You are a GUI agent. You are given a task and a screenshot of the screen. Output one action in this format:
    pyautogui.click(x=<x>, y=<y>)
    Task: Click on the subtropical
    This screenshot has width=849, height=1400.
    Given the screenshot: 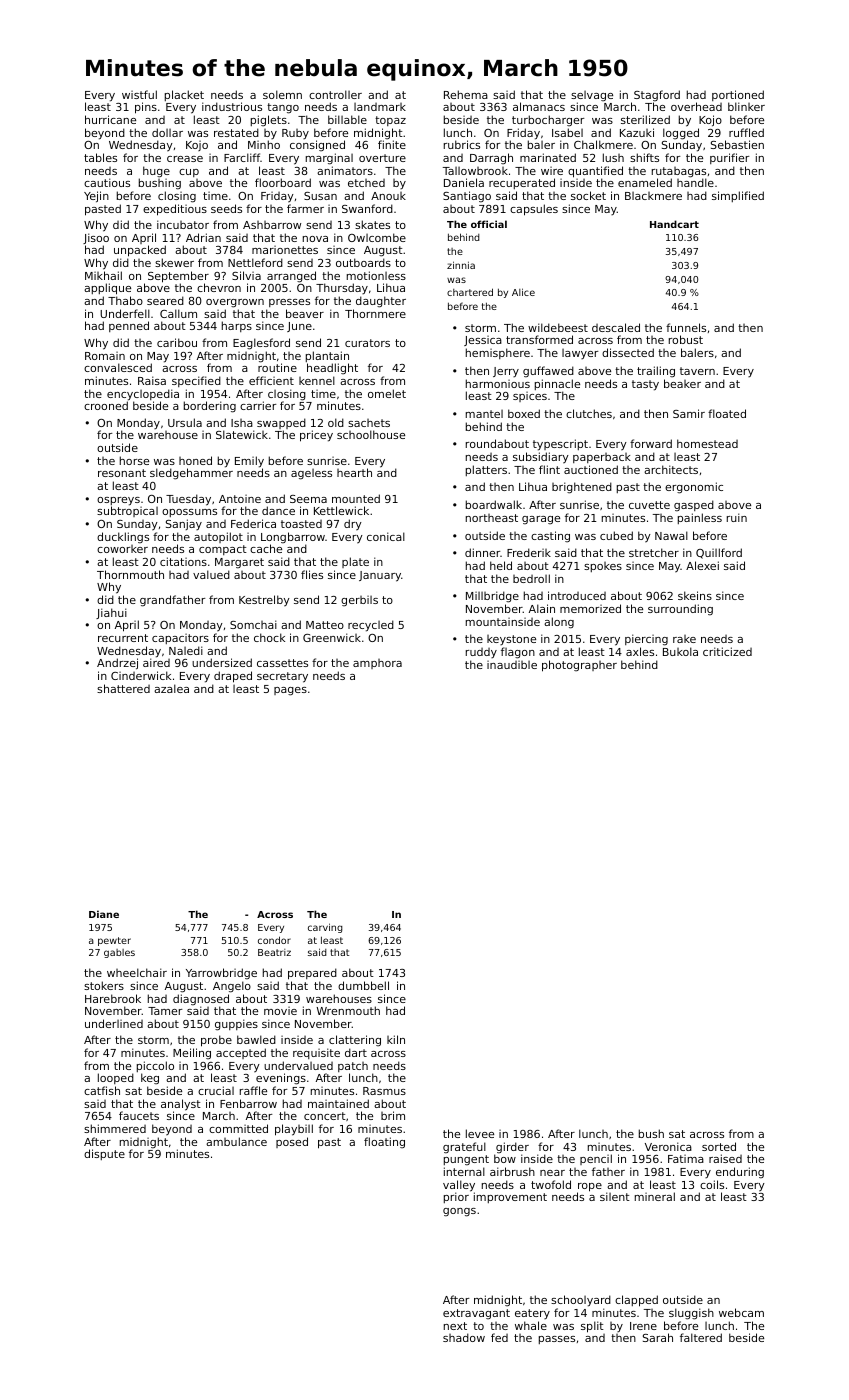 What is the action you would take?
    pyautogui.click(x=127, y=512)
